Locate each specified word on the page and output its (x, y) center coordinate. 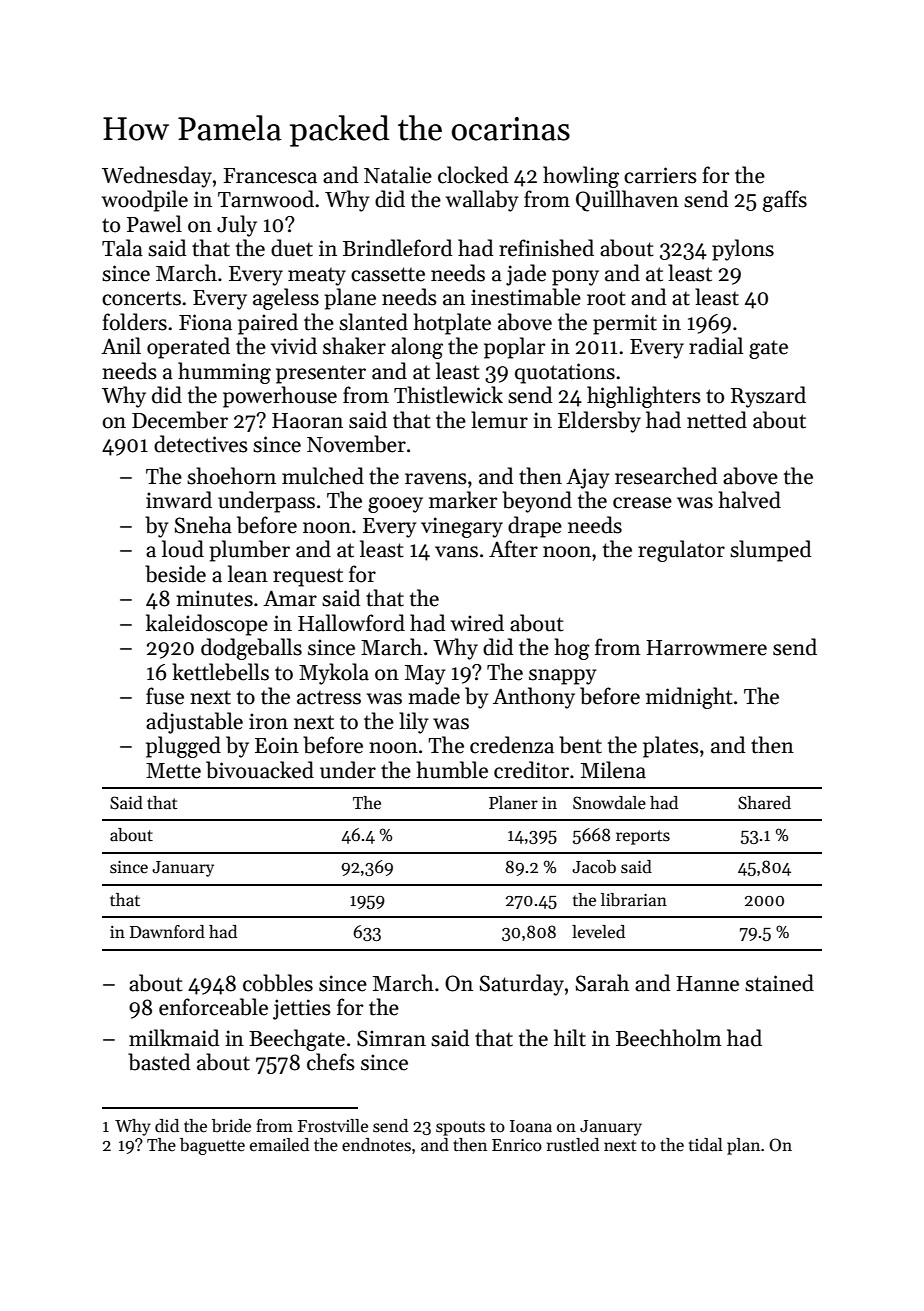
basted (159, 1062)
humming (224, 373)
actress (329, 698)
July (237, 226)
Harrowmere (706, 648)
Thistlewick (448, 395)
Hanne (707, 984)
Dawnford (167, 932)
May (425, 675)
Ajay (588, 478)
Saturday (522, 985)
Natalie (398, 175)
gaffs (785, 201)
